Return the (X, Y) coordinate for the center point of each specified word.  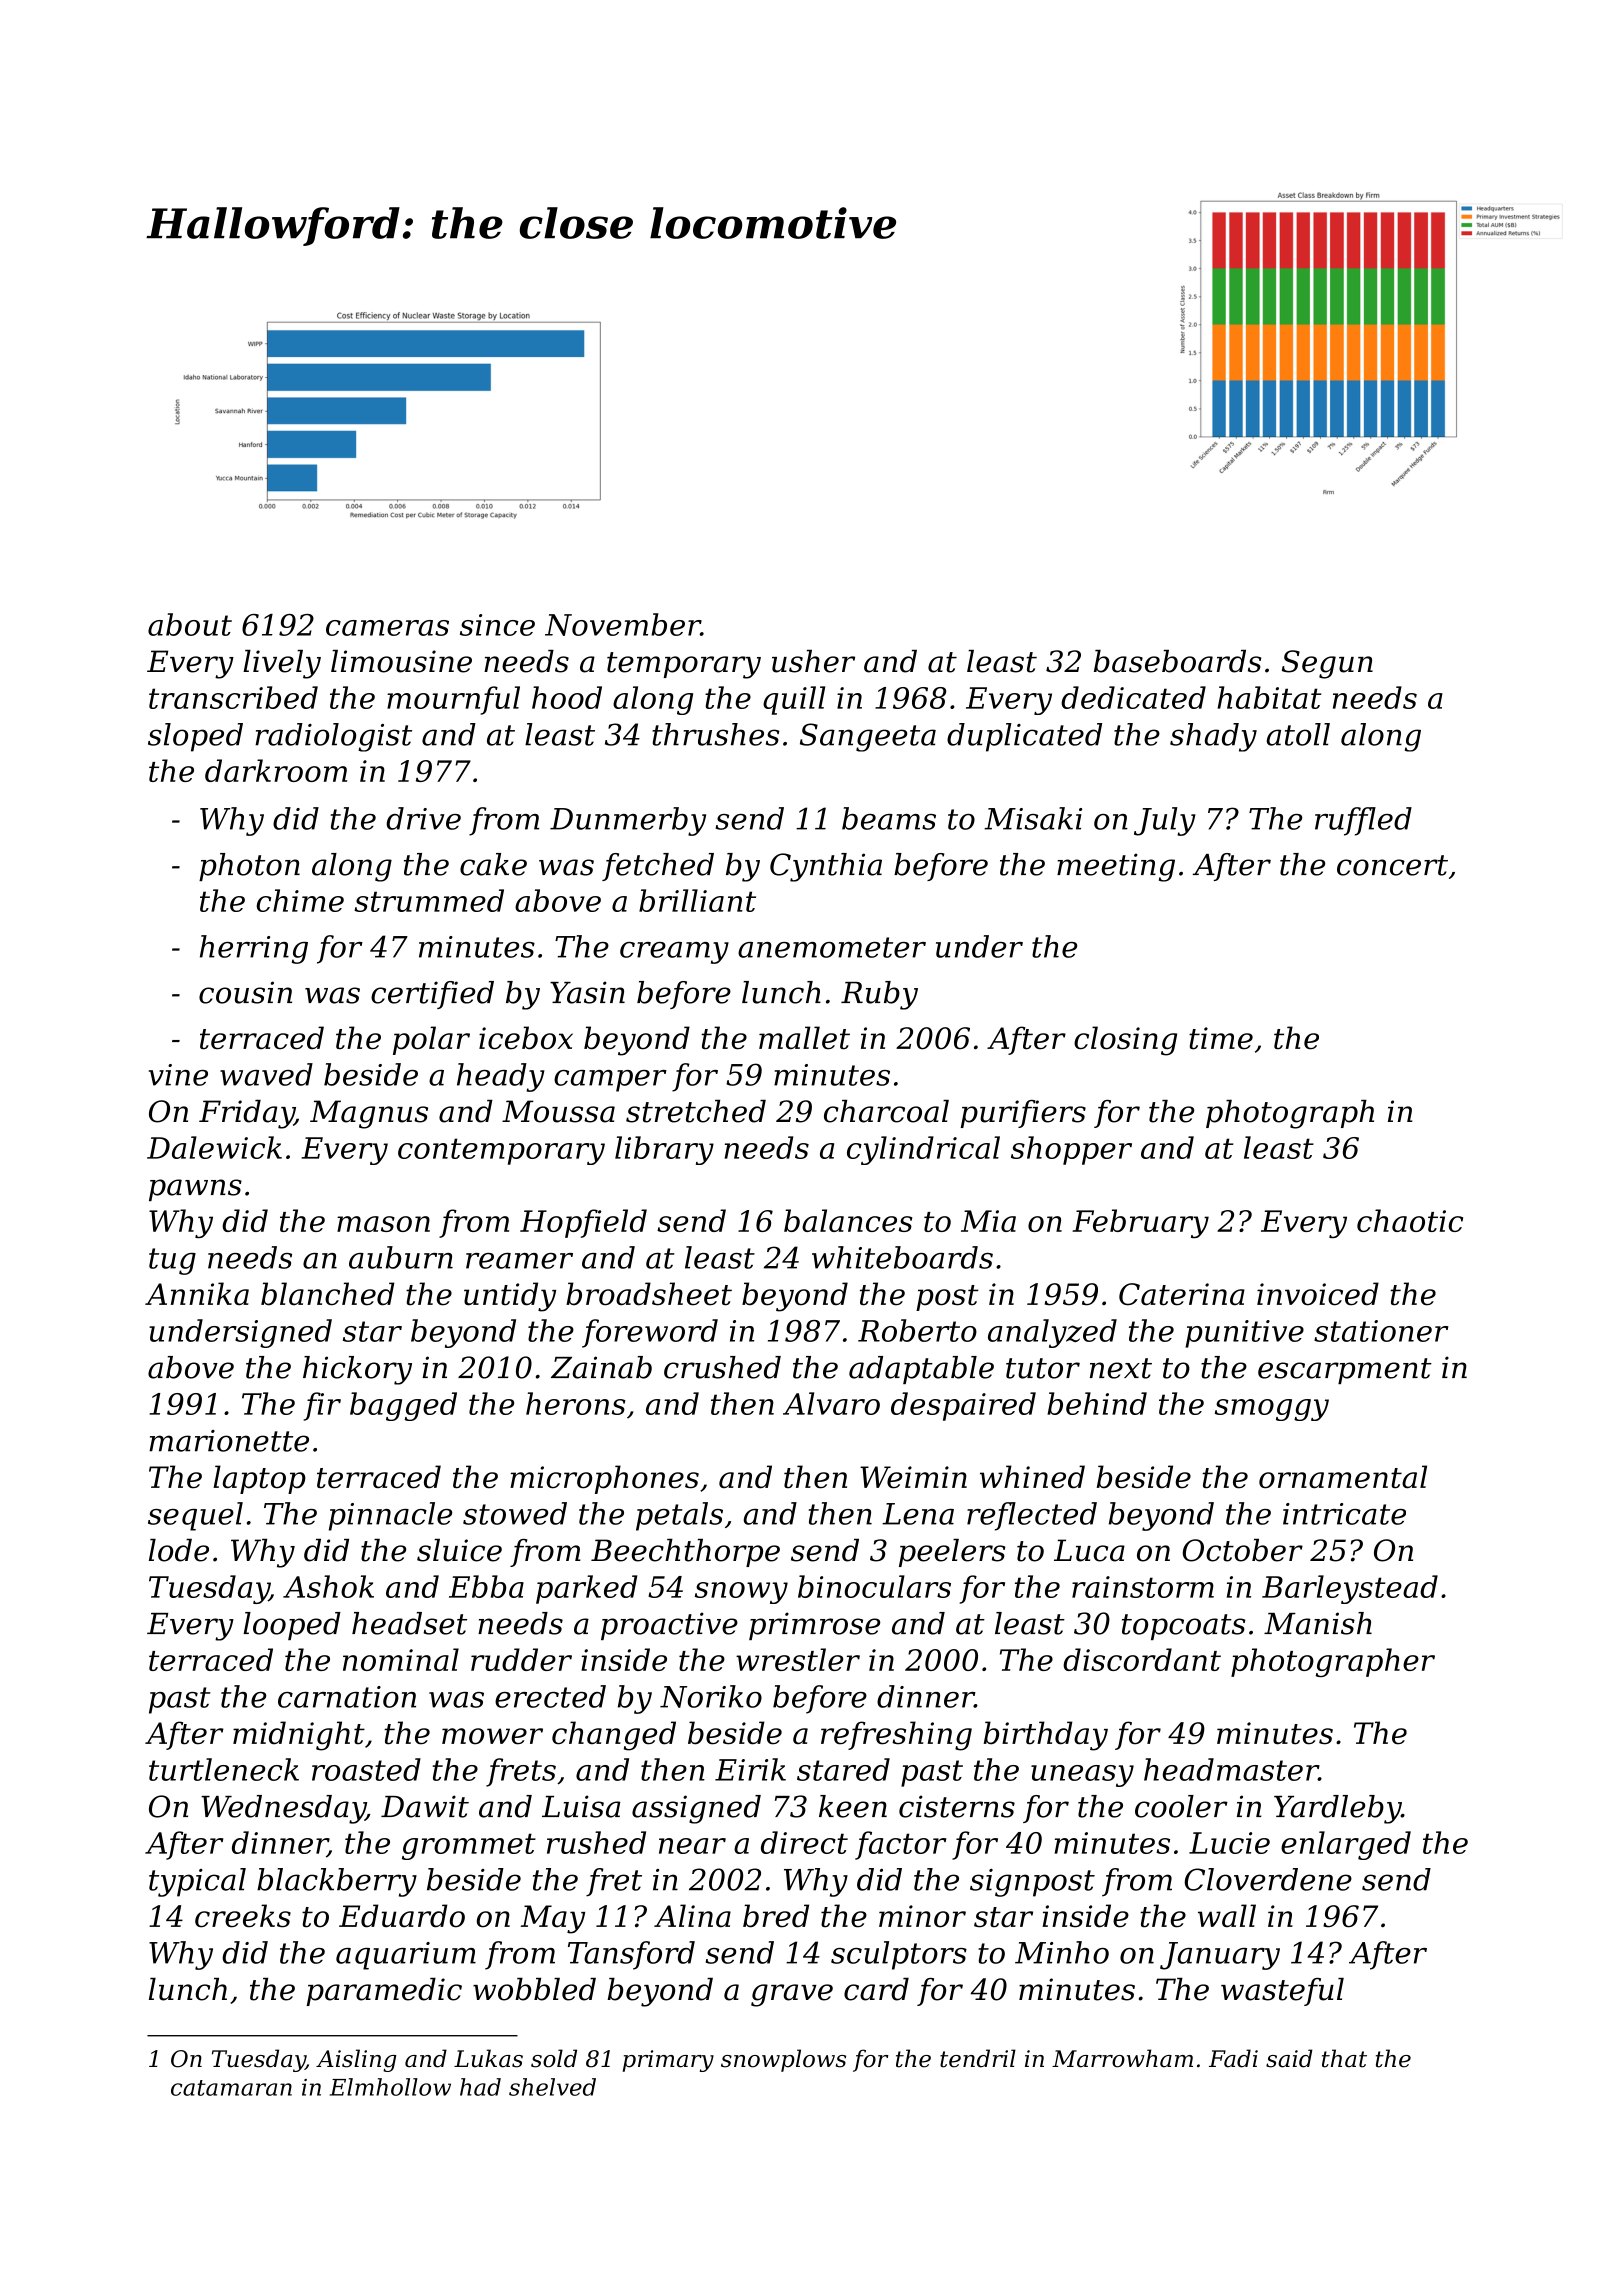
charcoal (886, 1111)
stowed (515, 1513)
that (1344, 2058)
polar (431, 1040)
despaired (963, 1406)
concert (1392, 865)
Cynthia (826, 867)
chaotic (1410, 1220)
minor (922, 1916)
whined (1032, 1477)
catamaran (231, 2088)
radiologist (333, 737)
